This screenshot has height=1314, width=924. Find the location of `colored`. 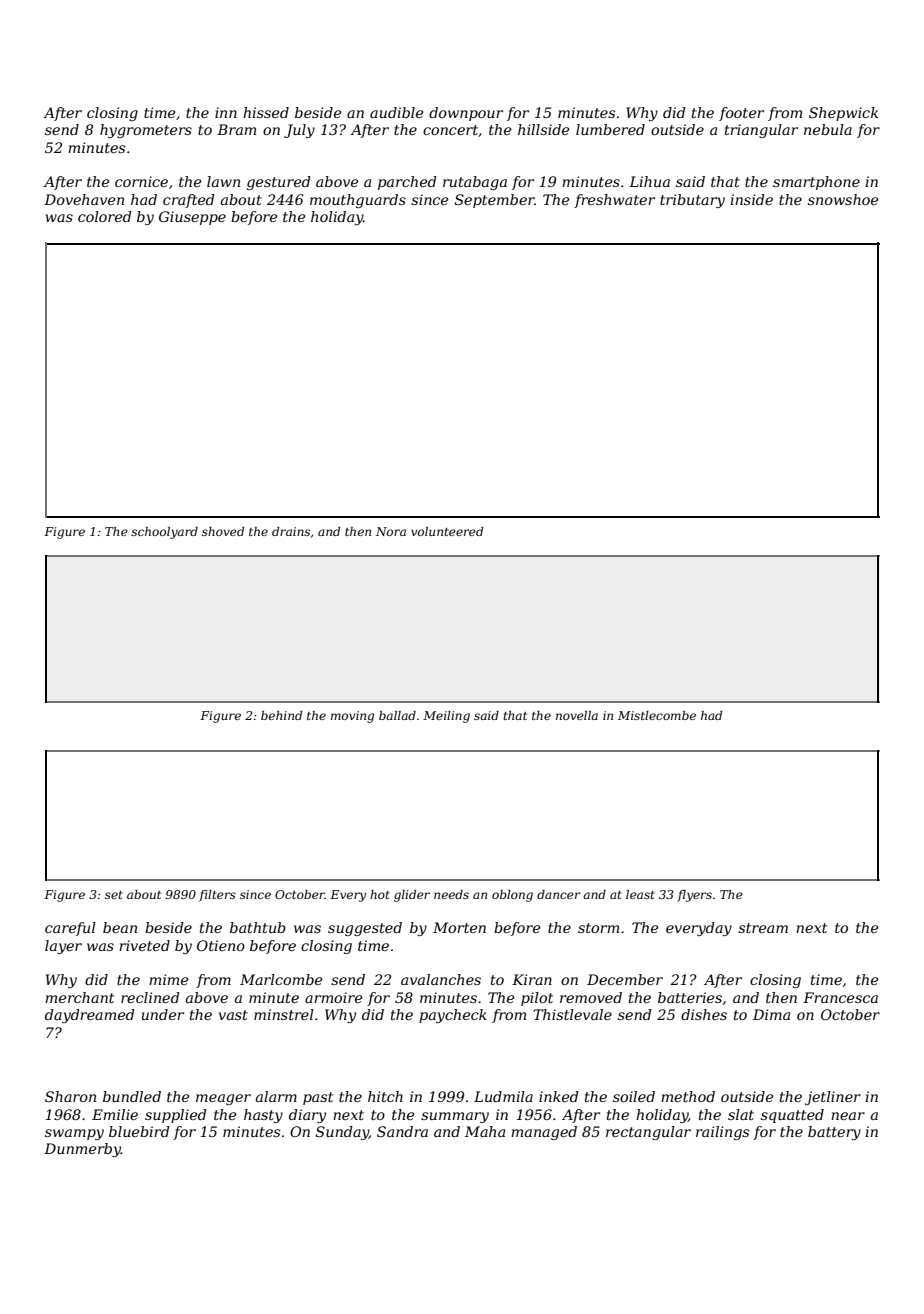

colored is located at coordinates (105, 216).
